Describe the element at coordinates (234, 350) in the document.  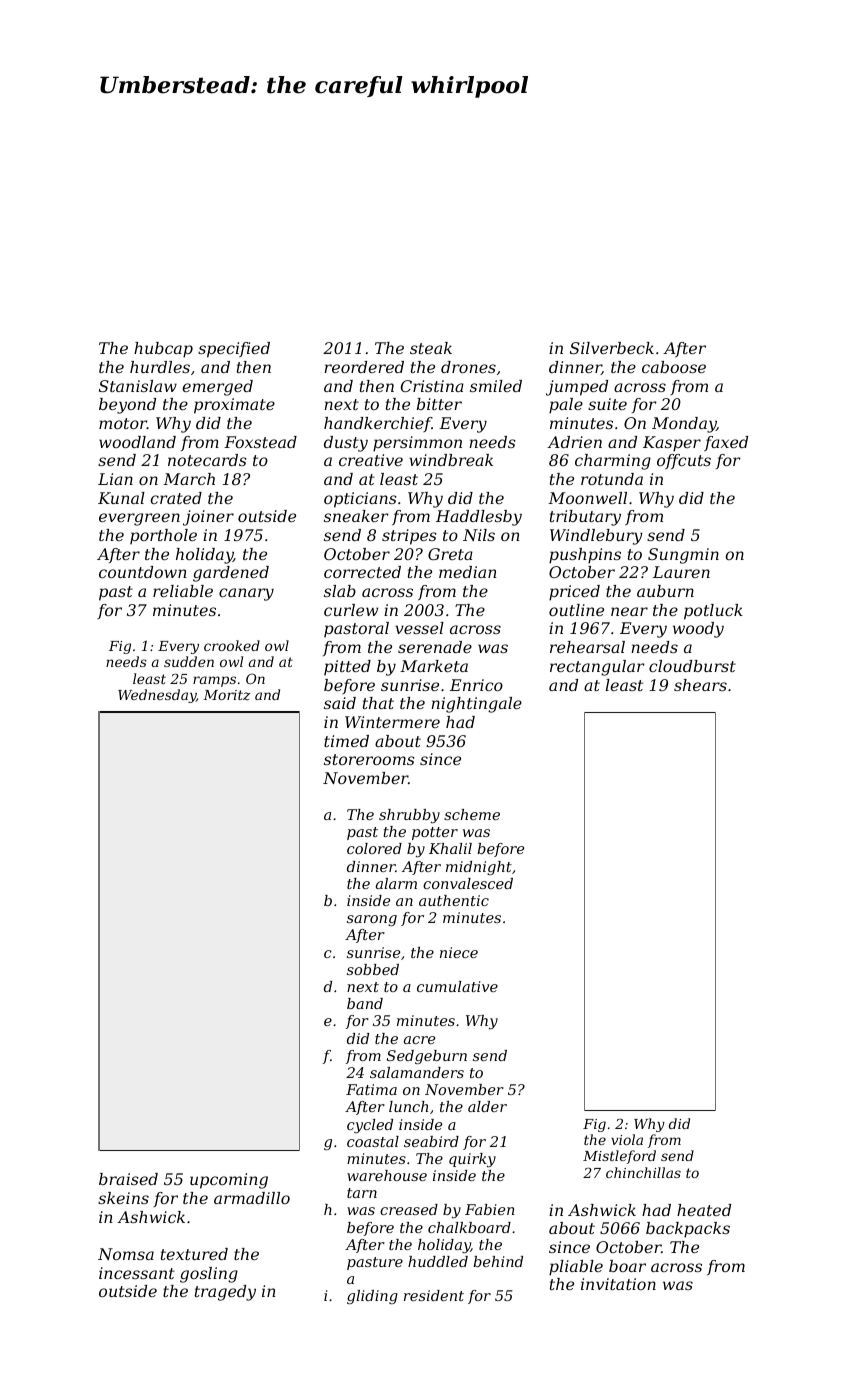
I see `specified` at that location.
